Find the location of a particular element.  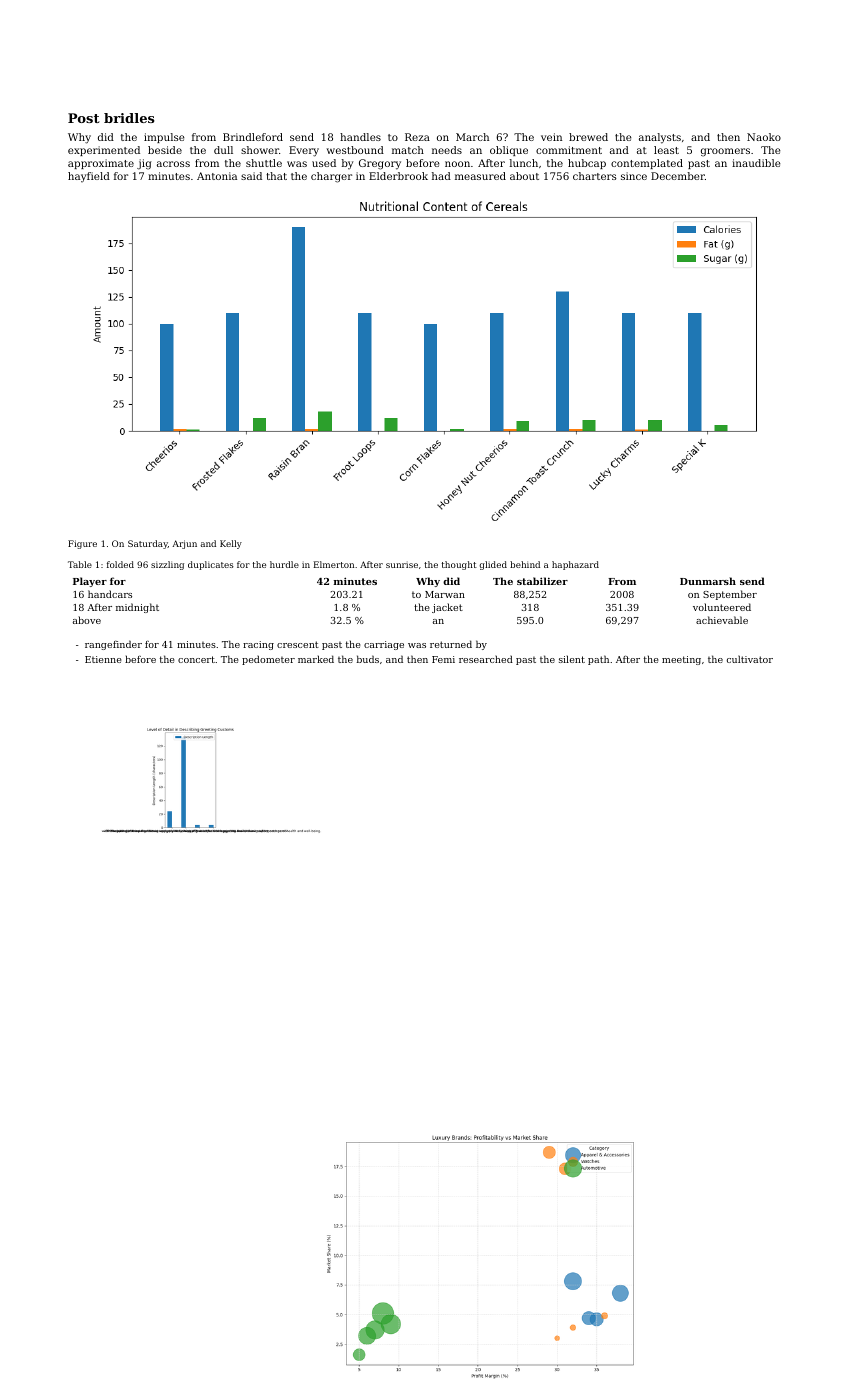

groomers is located at coordinates (725, 152).
